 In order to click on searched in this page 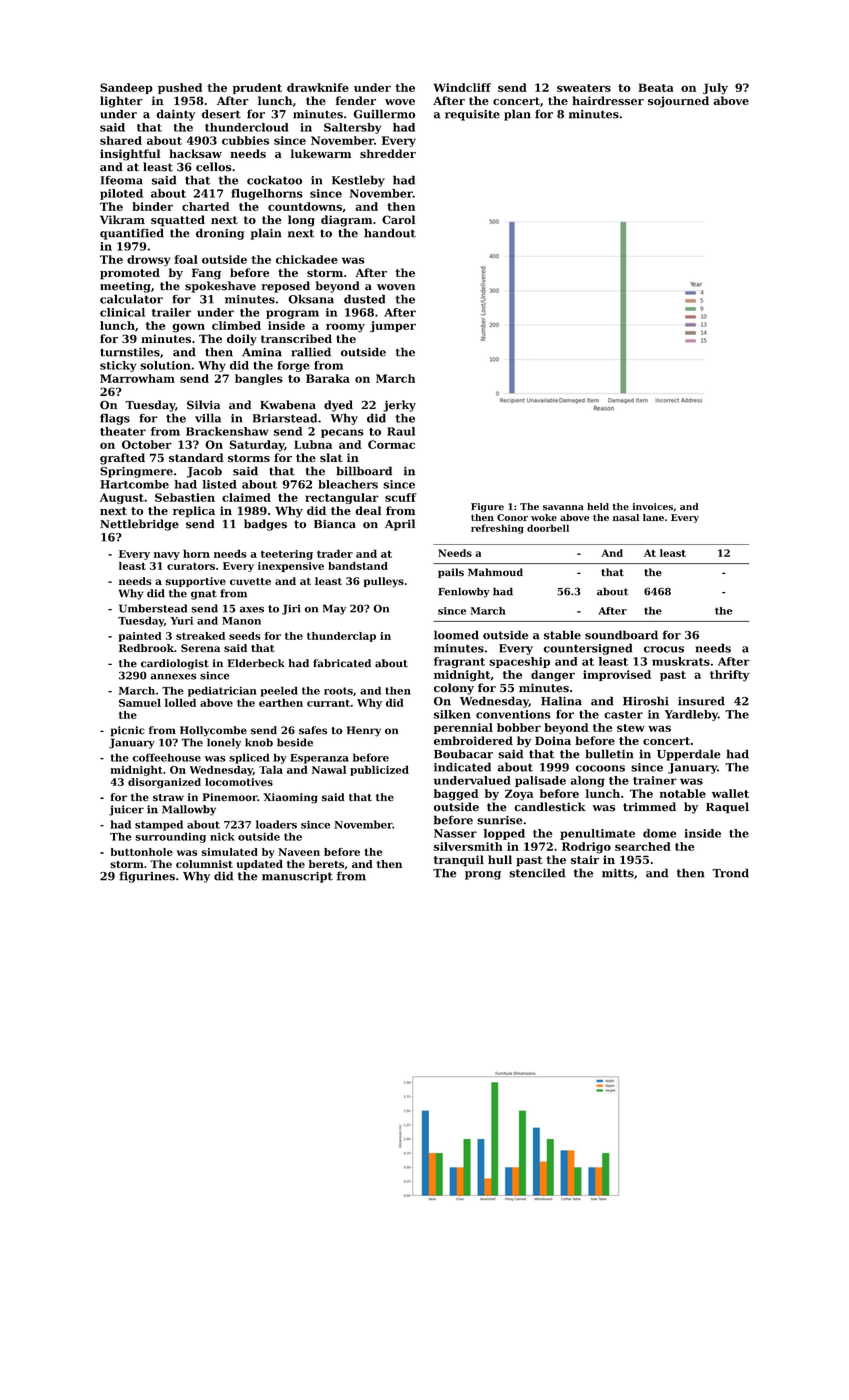, I will do `click(643, 846)`.
